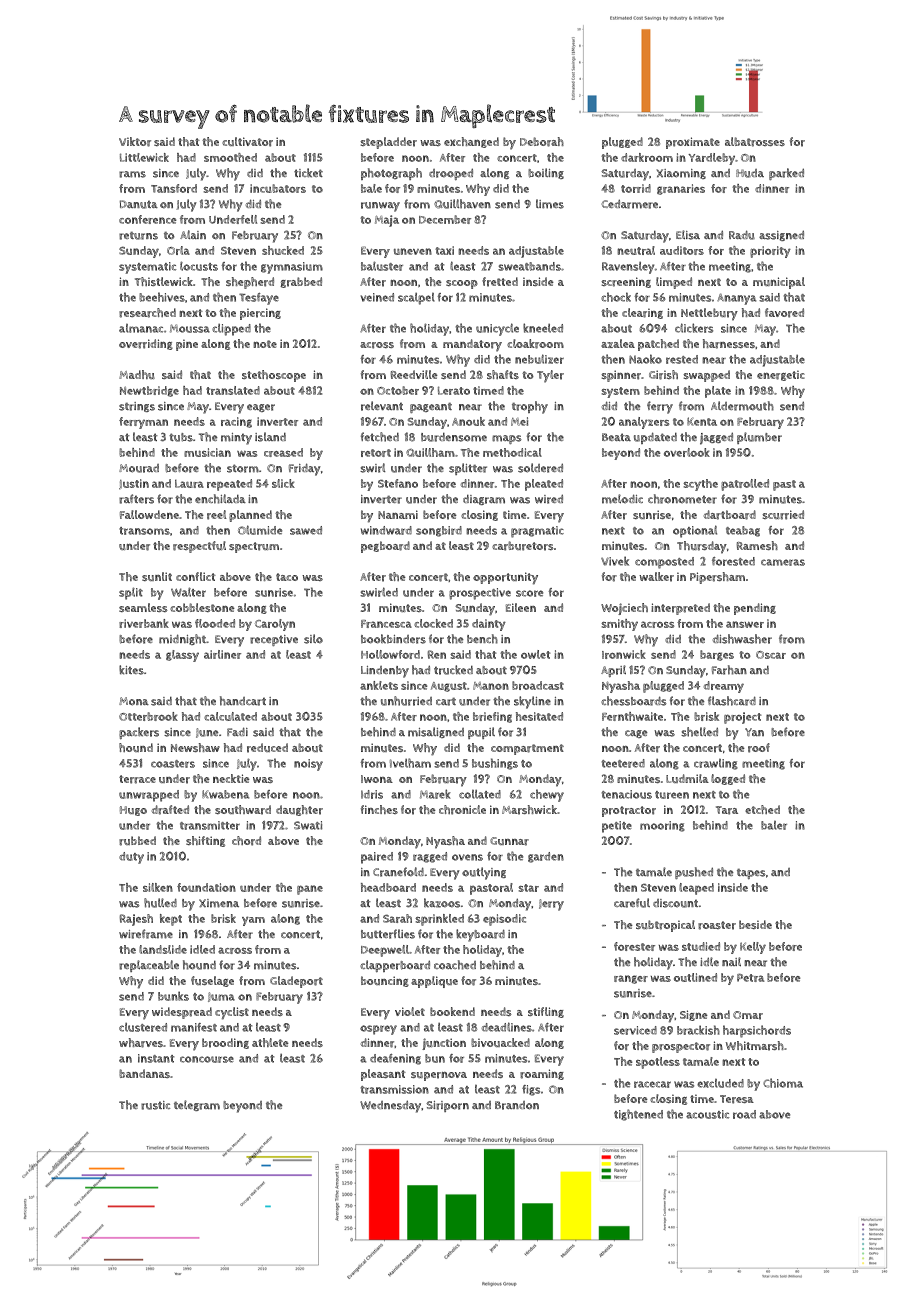  Describe the element at coordinates (155, 1105) in the image. I see `rustic` at that location.
